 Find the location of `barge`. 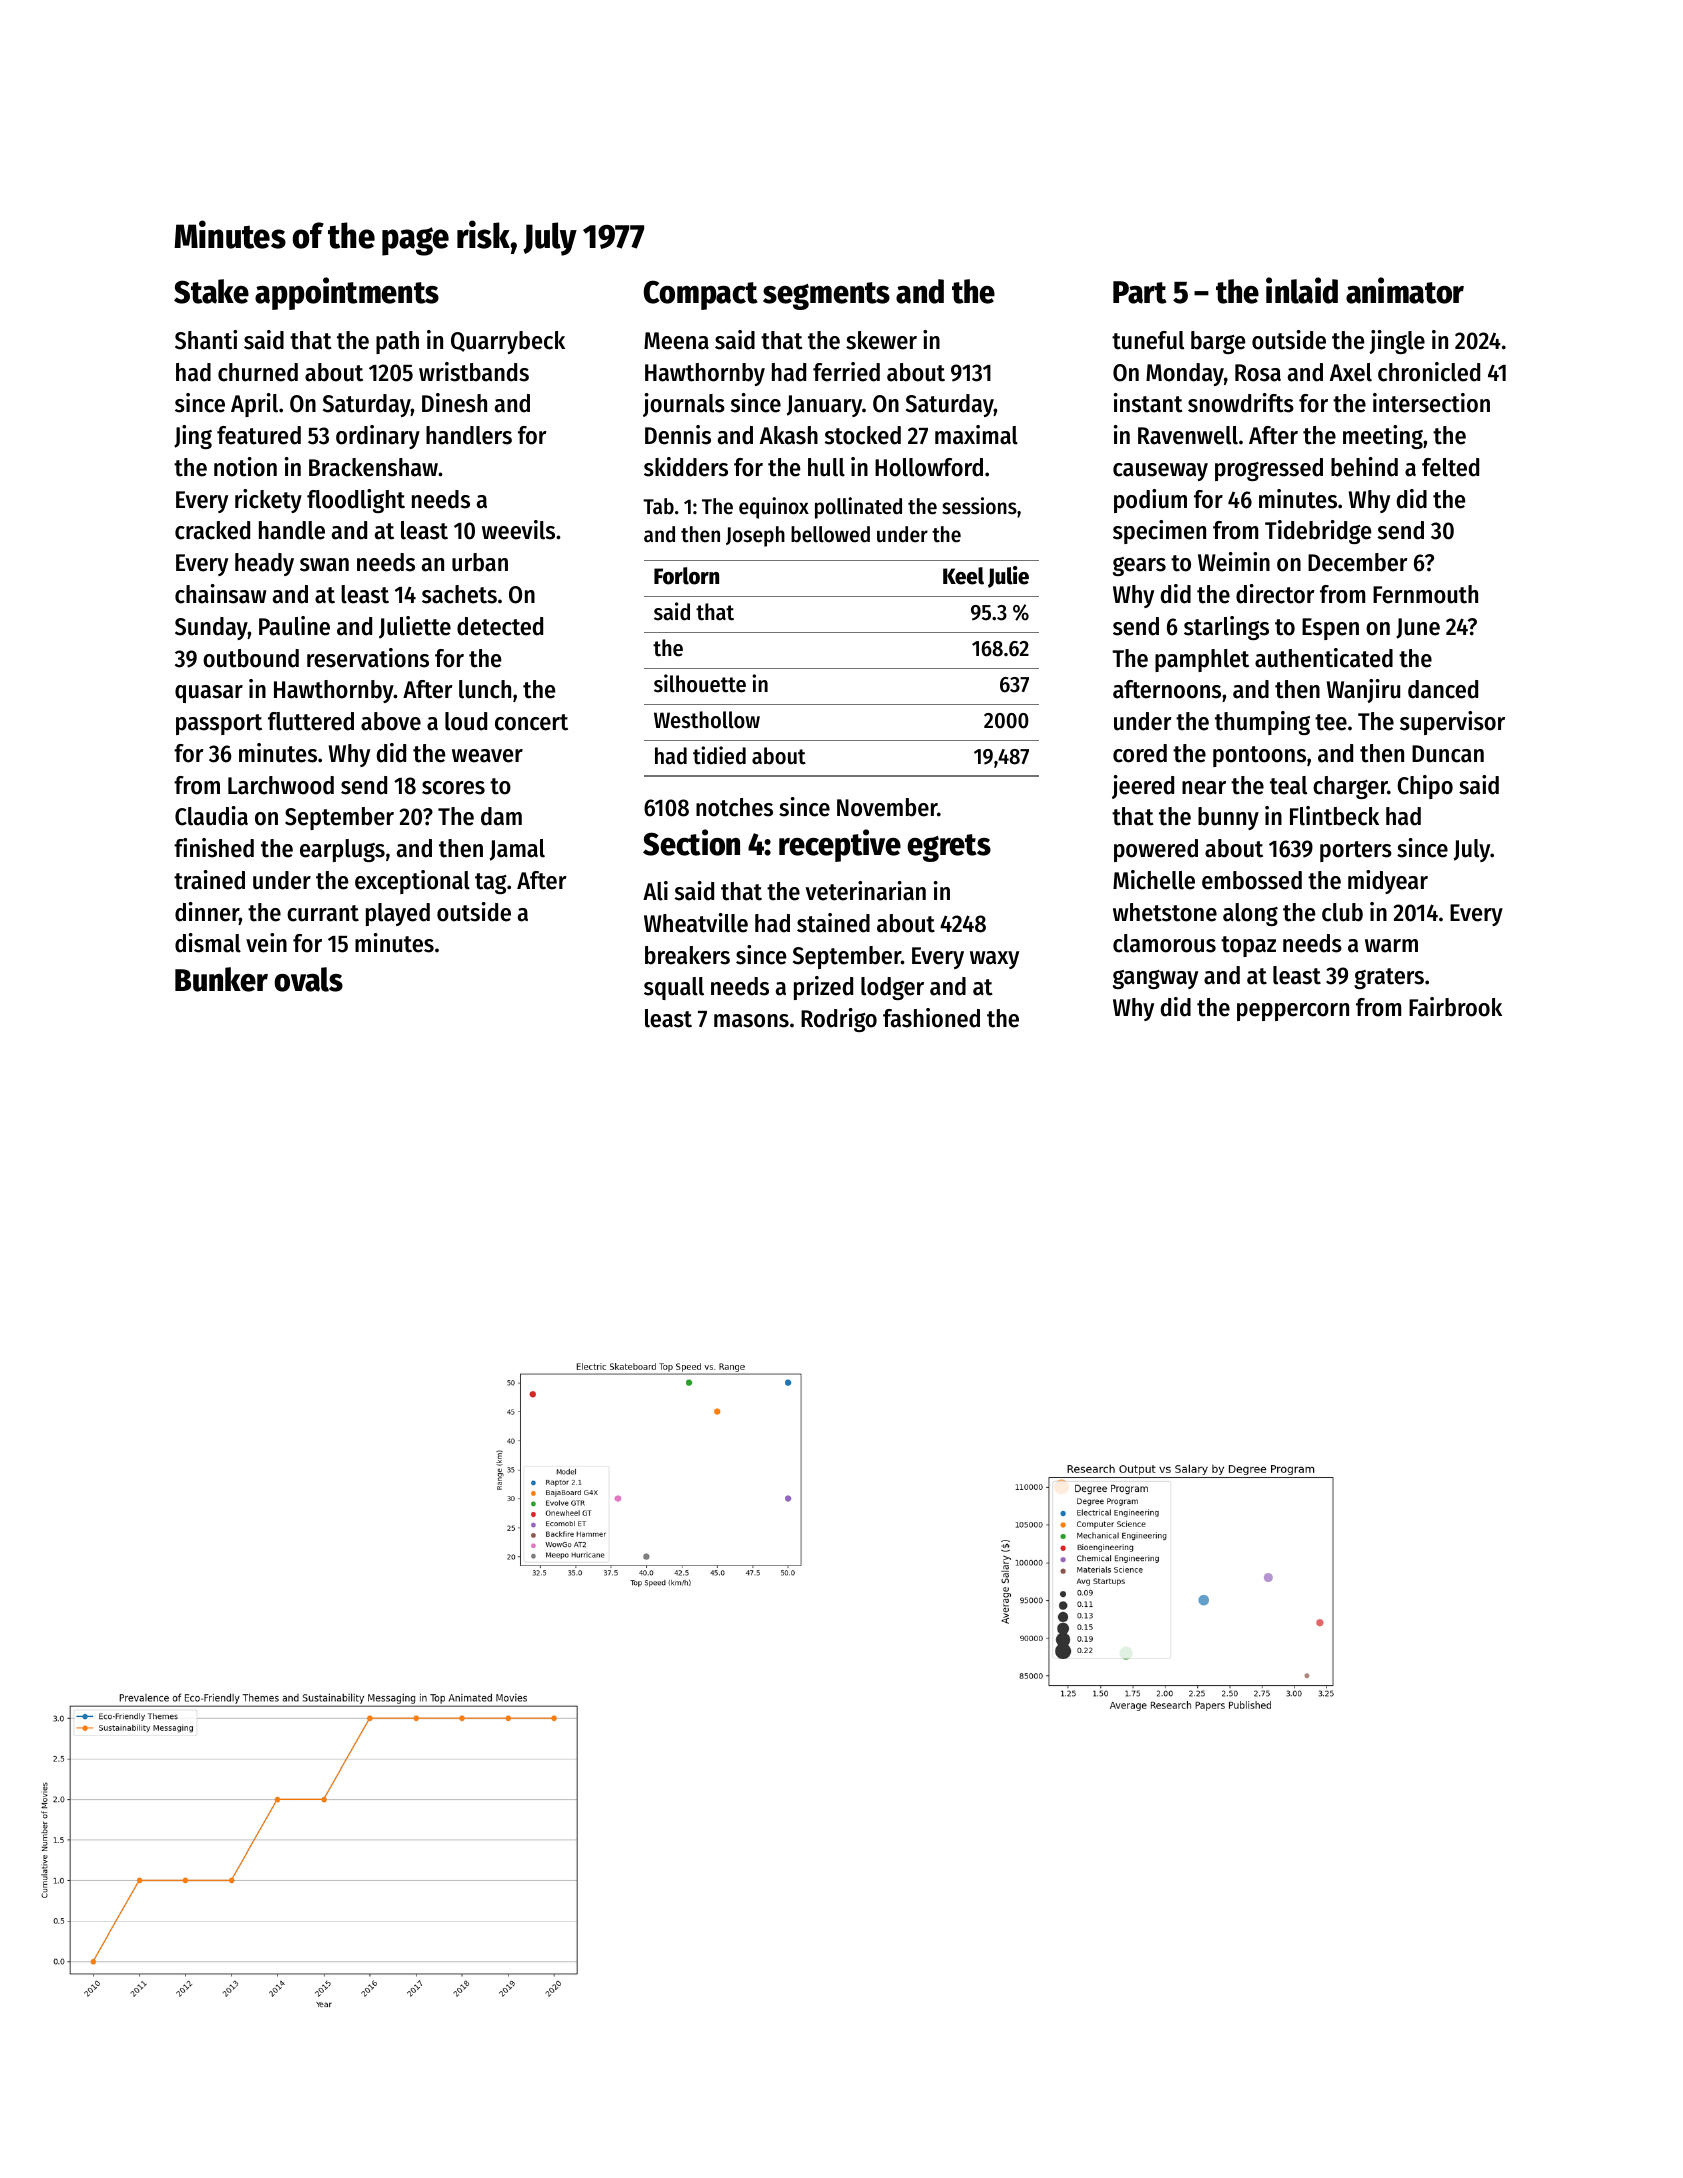

barge is located at coordinates (1218, 342).
